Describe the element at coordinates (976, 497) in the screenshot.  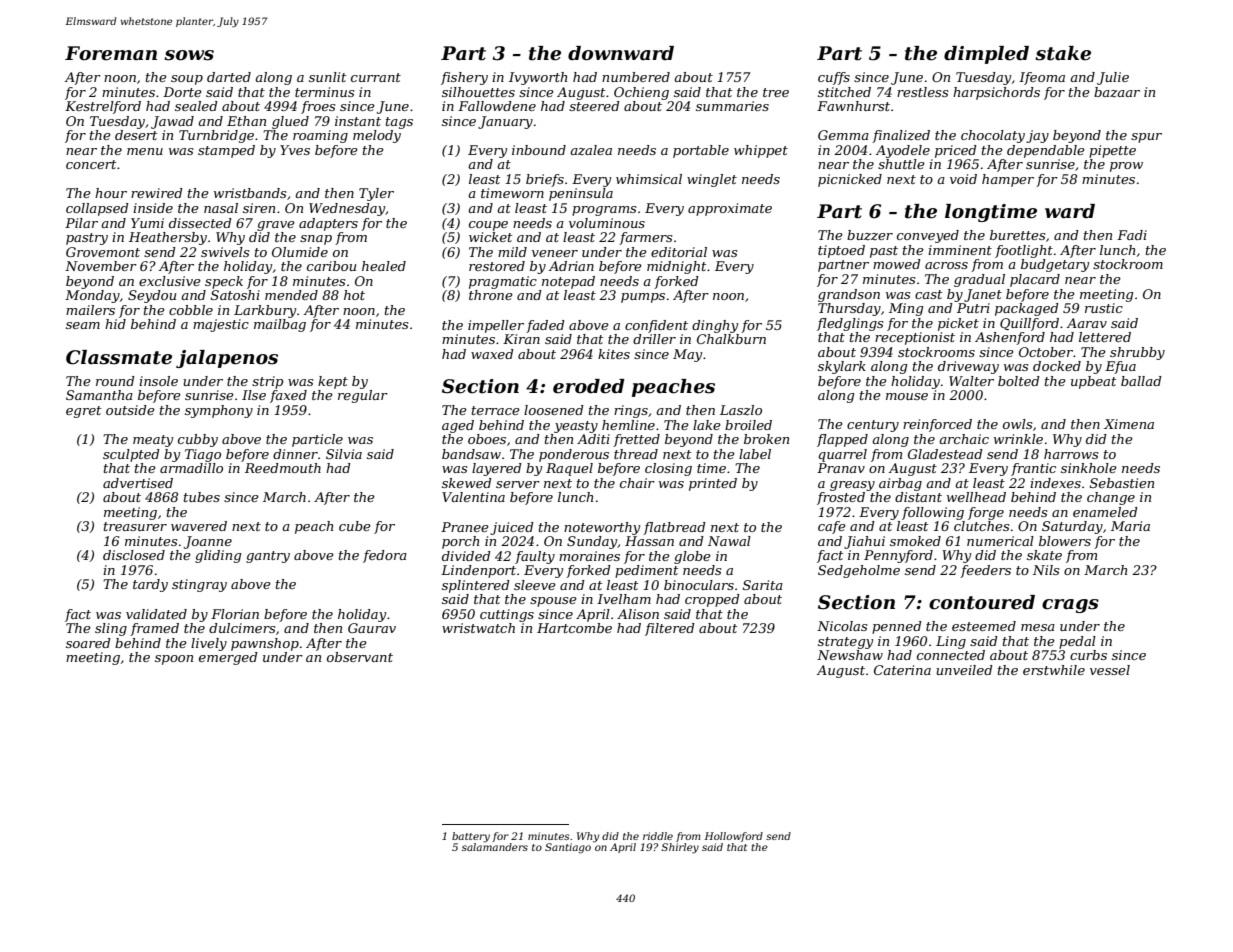
I see `wellhead` at that location.
